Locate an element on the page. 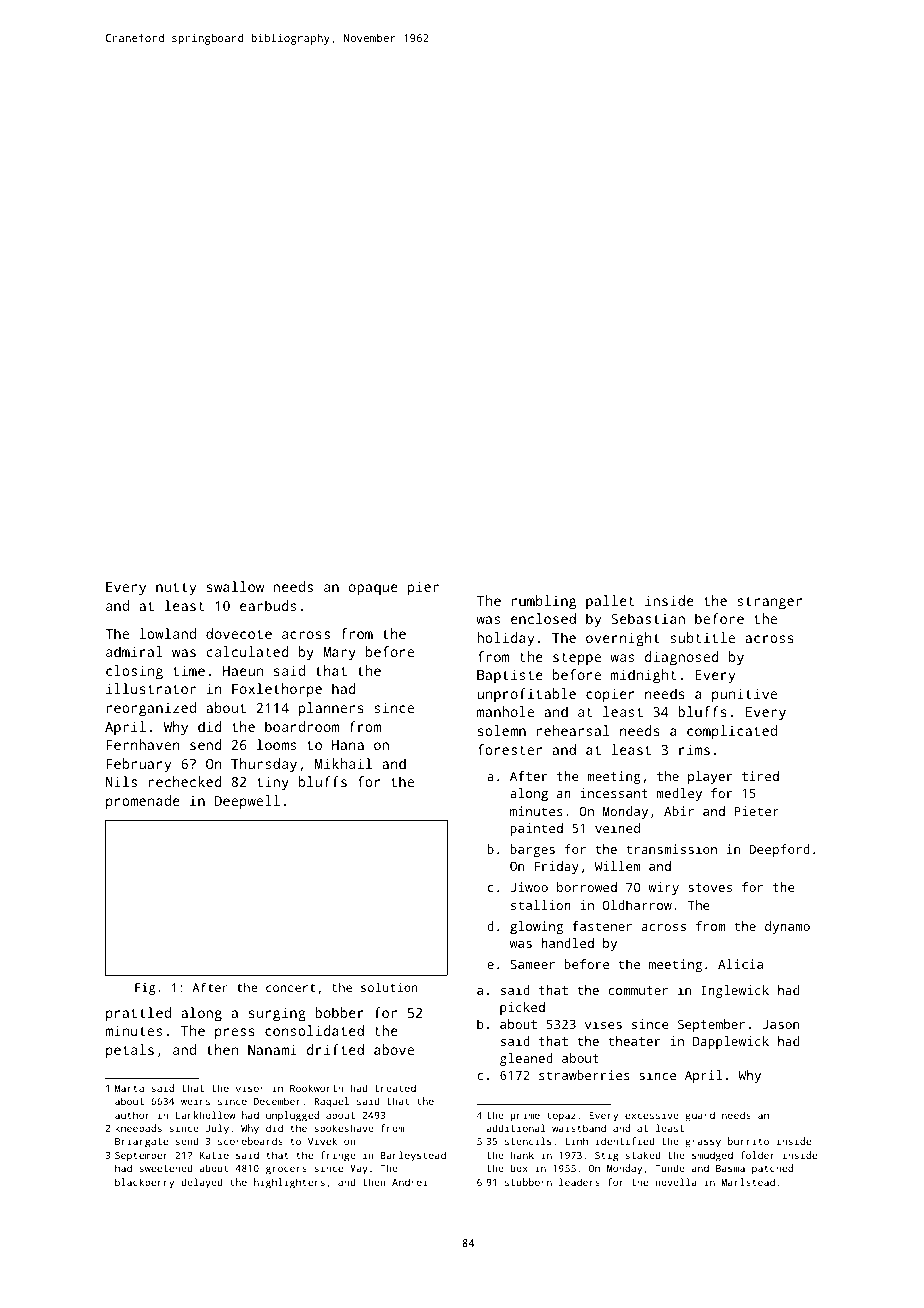 The width and height of the document is (924, 1308). Nils is located at coordinates (121, 781).
